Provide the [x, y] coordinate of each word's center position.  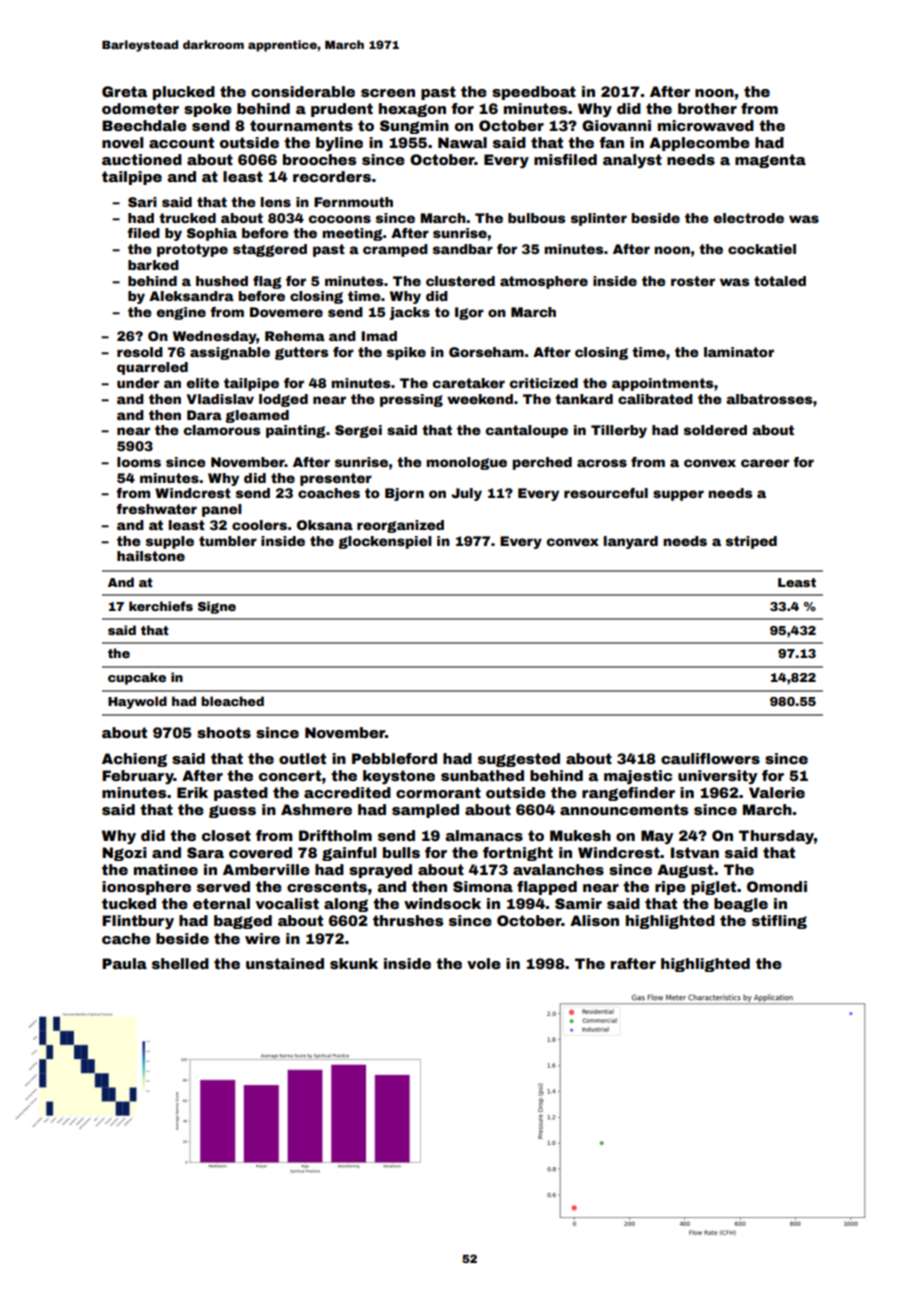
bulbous [536, 218]
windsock [442, 903]
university [717, 777]
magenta [770, 161]
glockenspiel [385, 542]
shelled [180, 963]
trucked [187, 218]
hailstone [151, 556]
